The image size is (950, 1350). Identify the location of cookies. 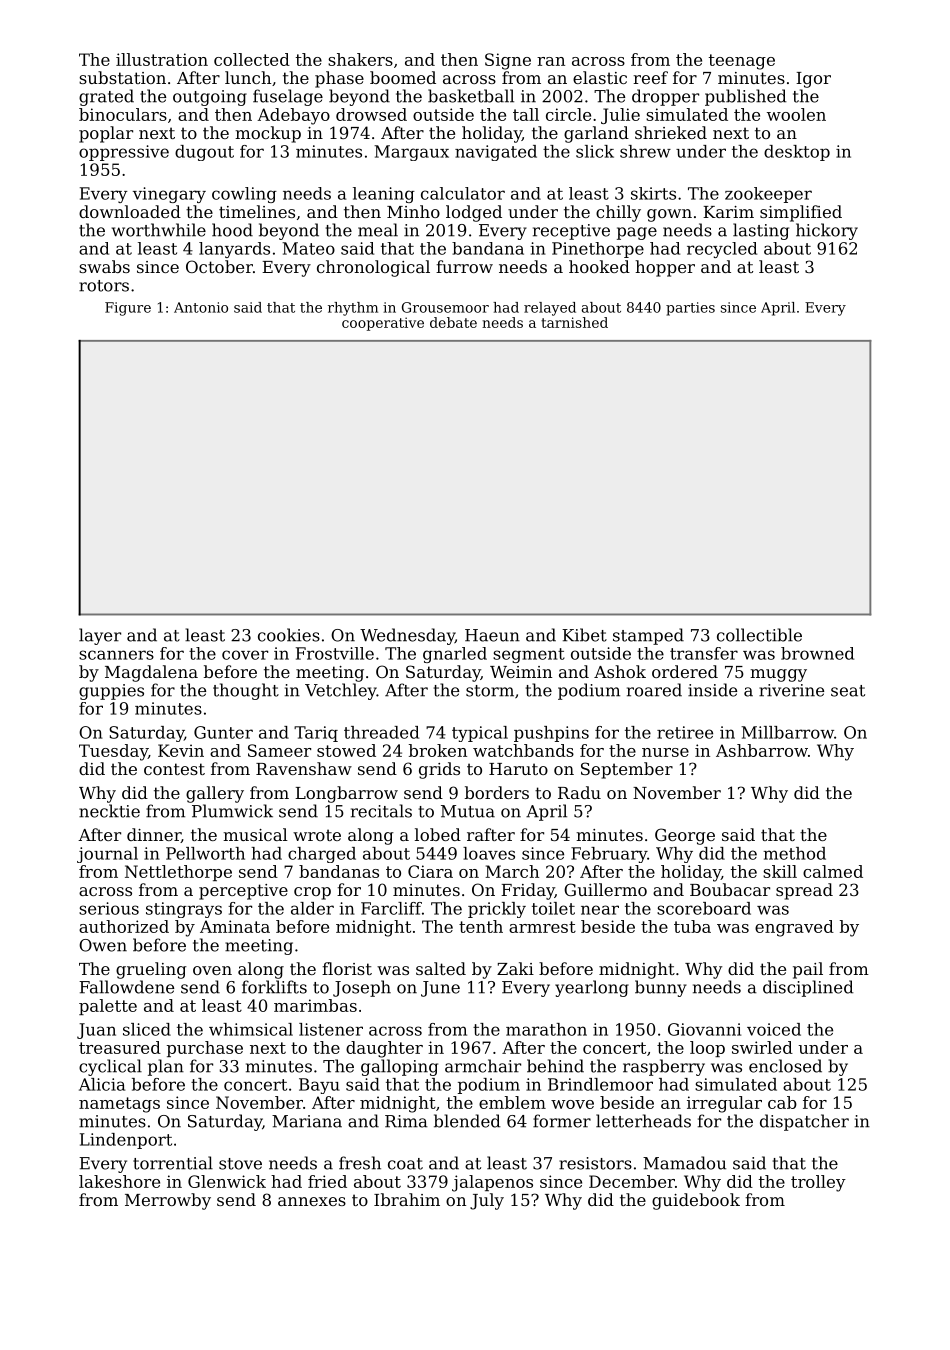
(289, 635).
